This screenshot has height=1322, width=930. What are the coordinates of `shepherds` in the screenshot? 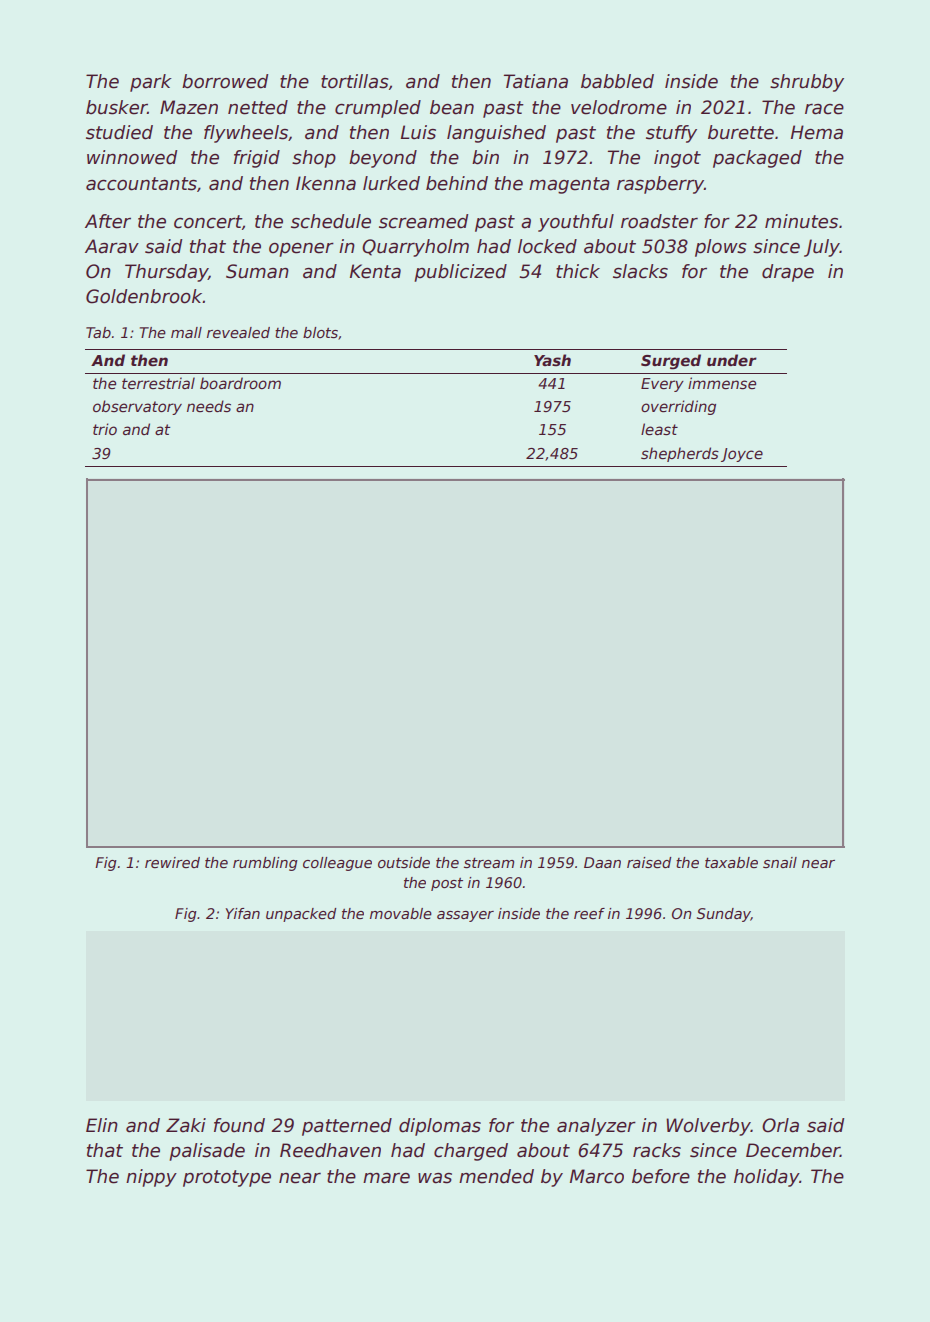 It's located at (680, 454).
